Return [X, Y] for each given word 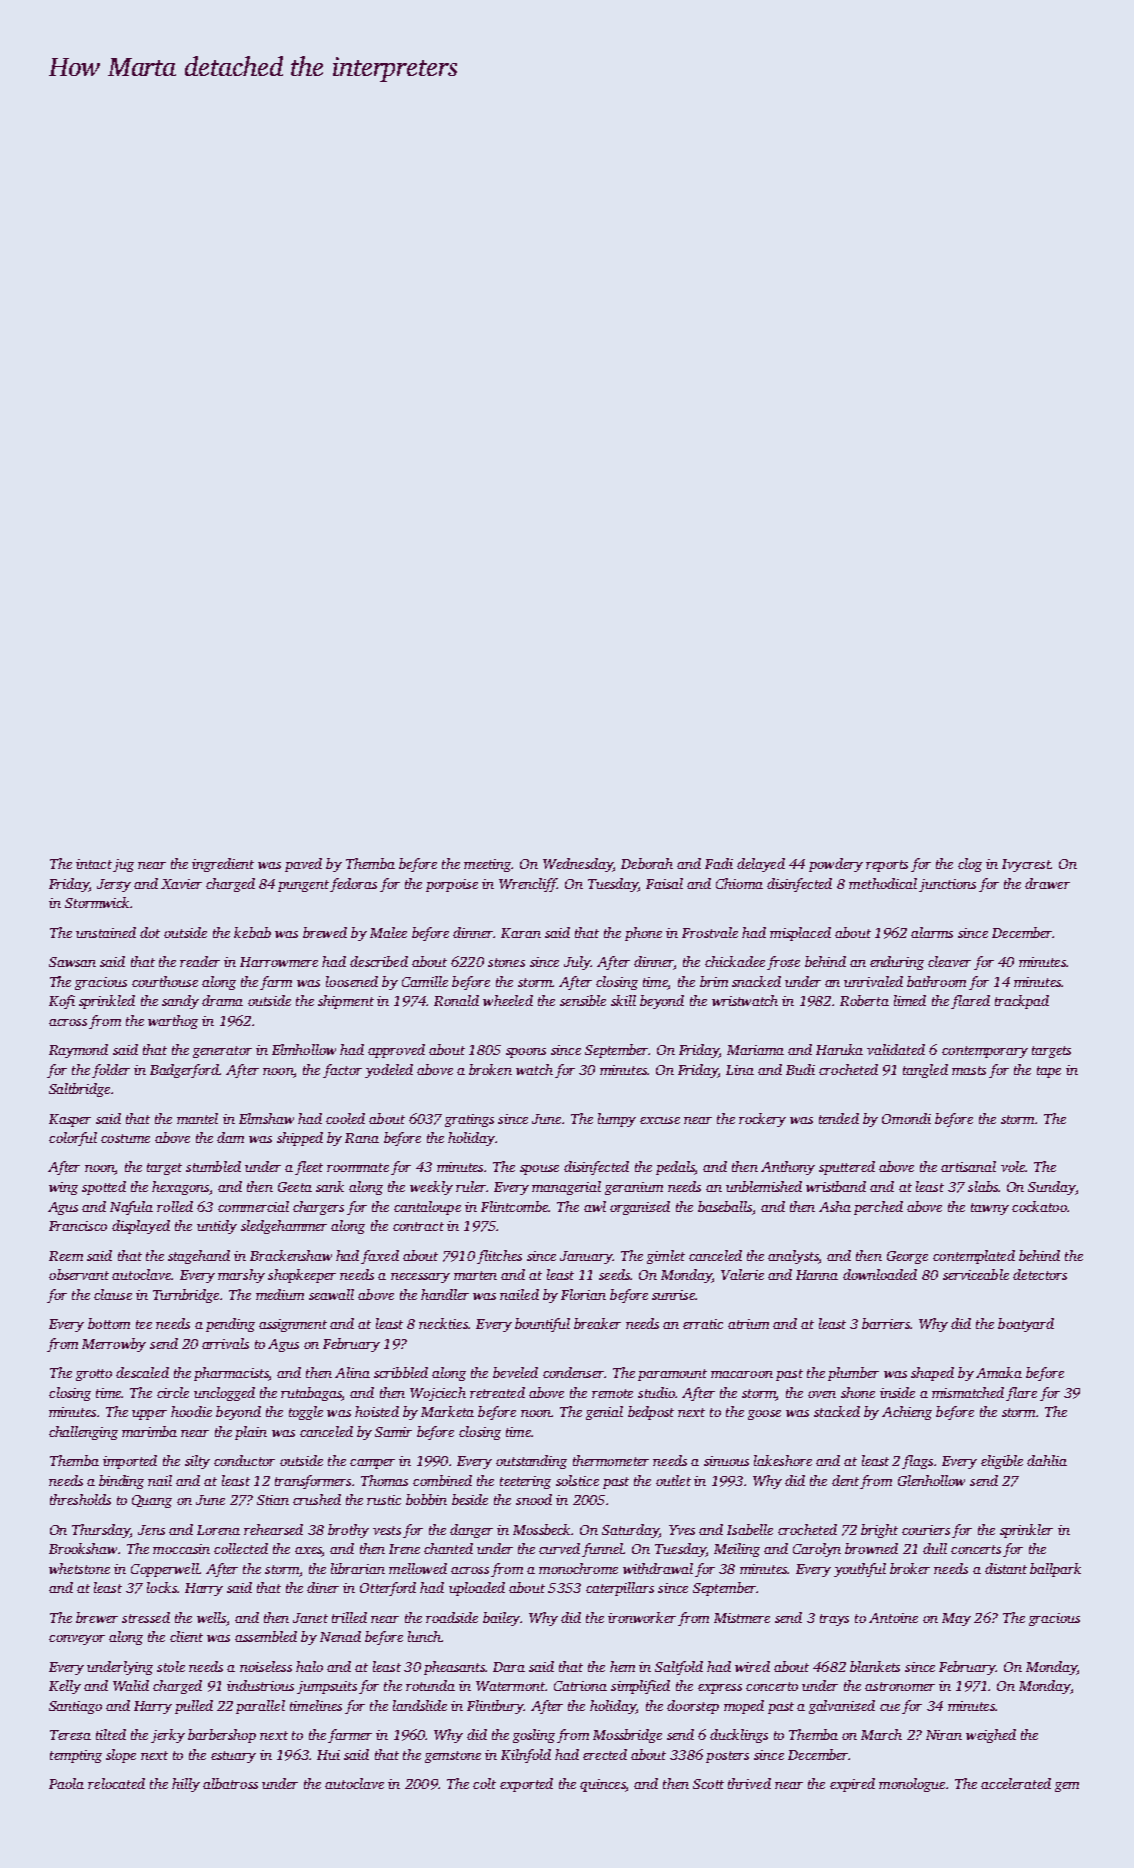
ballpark [1055, 1570]
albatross [230, 1783]
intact [94, 864]
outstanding [531, 1462]
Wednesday [578, 865]
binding [121, 1482]
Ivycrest [1026, 865]
